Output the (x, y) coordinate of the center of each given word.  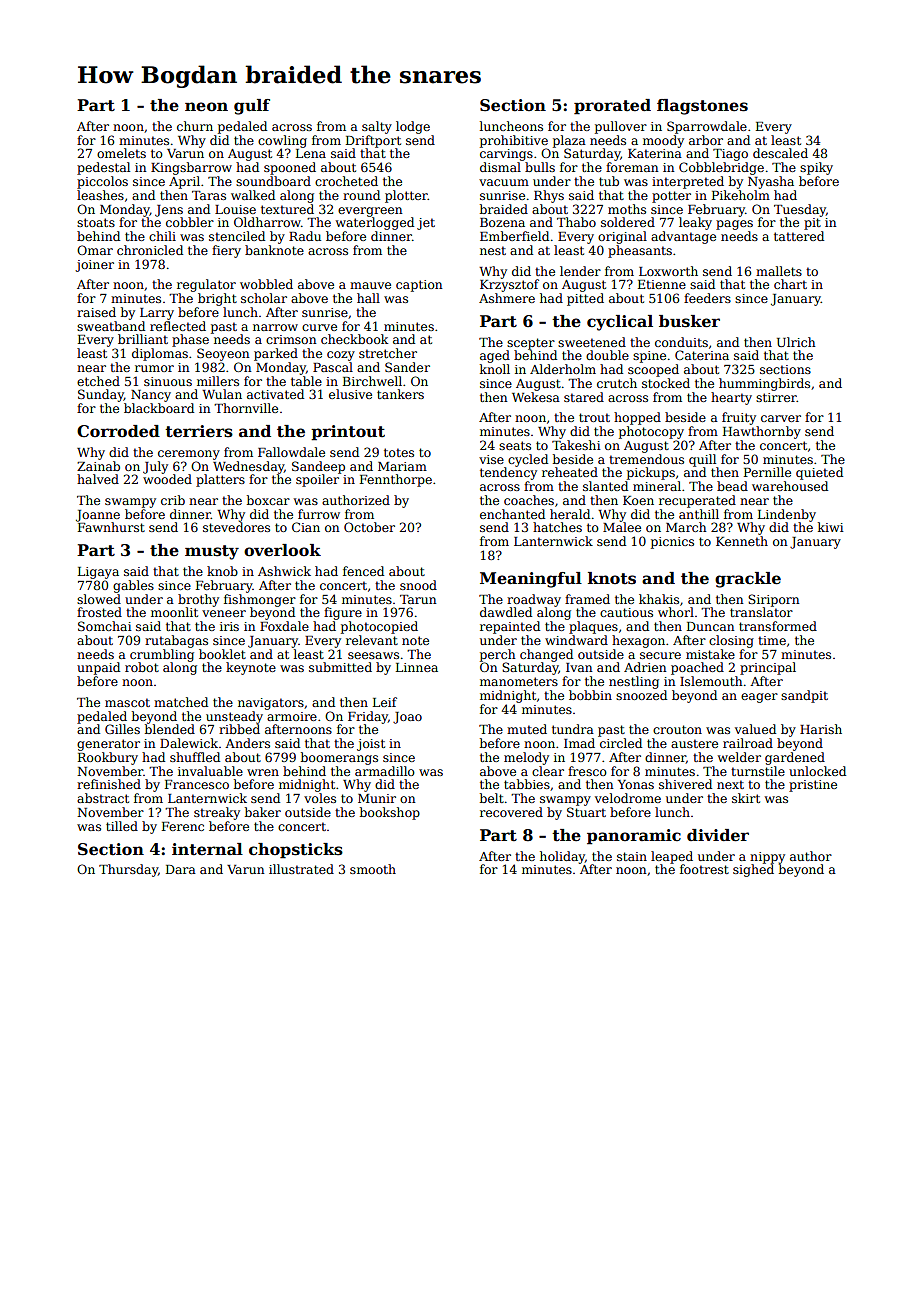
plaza (569, 141)
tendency (508, 473)
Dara (181, 869)
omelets (121, 153)
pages (734, 225)
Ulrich (796, 342)
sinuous (168, 381)
